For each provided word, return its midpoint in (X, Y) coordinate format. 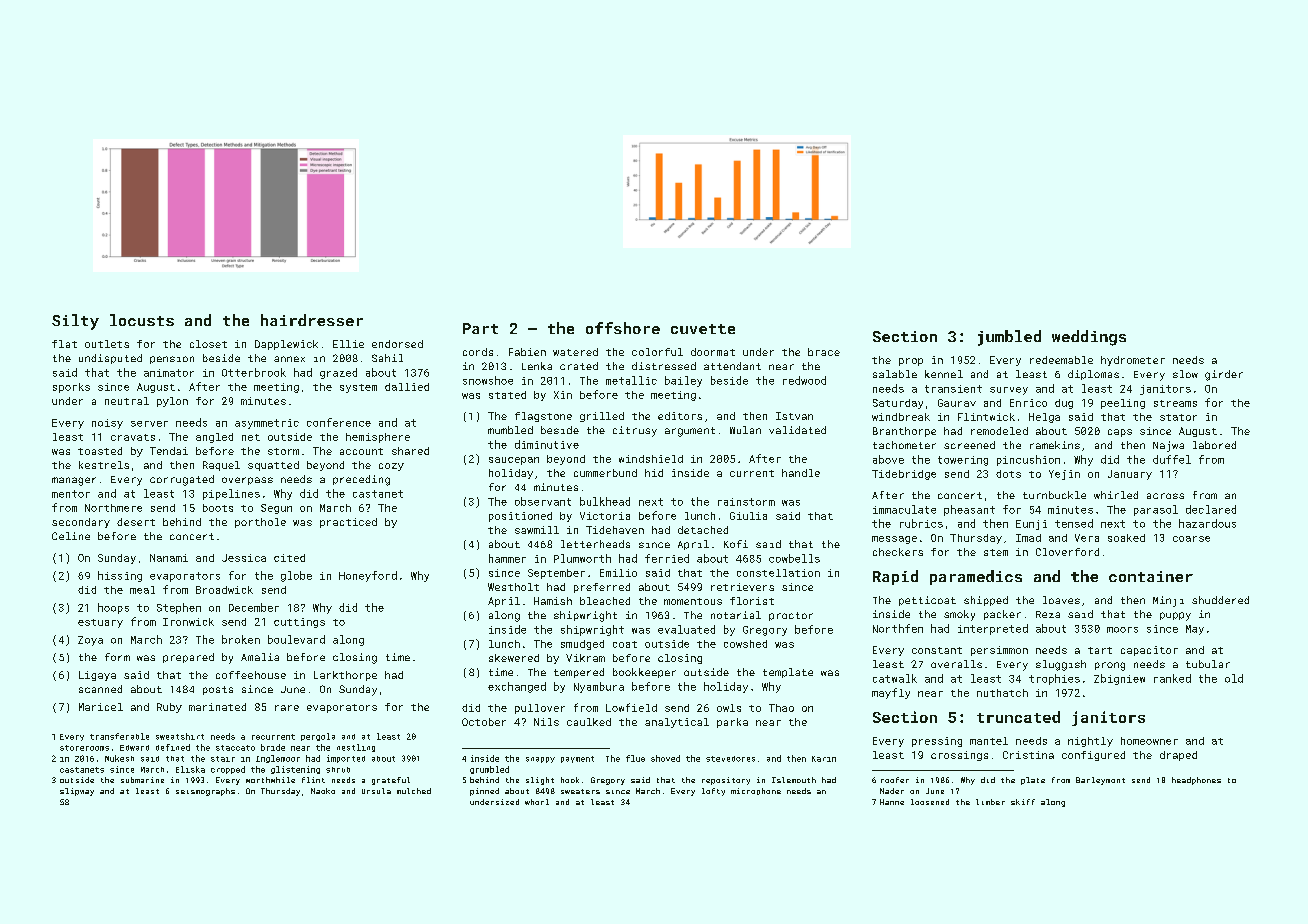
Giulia (748, 516)
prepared (188, 658)
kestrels (104, 465)
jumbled (1009, 338)
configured (1093, 756)
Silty (75, 322)
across (1165, 496)
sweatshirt (180, 736)
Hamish (553, 601)
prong (1110, 666)
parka (732, 723)
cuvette (703, 329)
